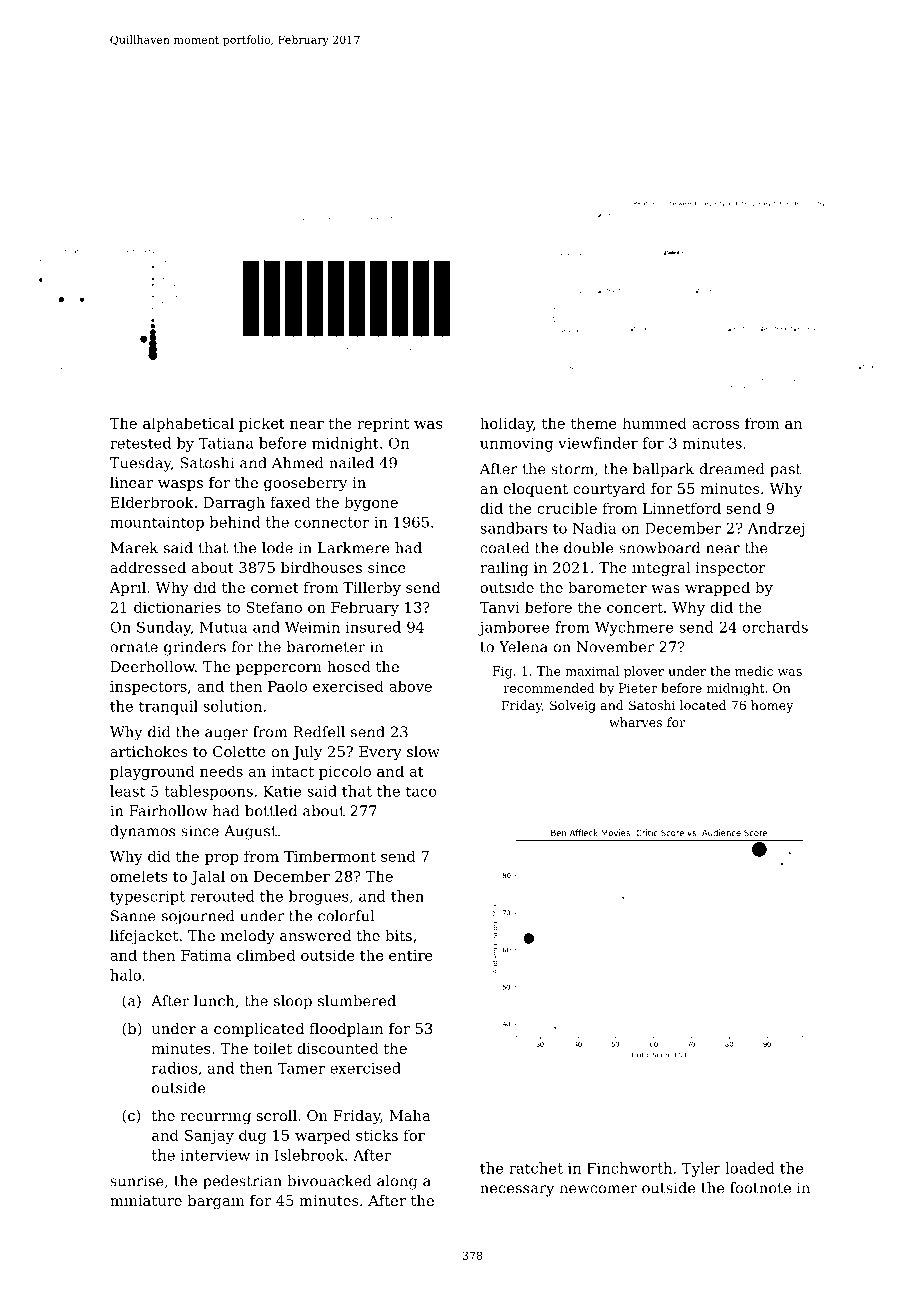 This screenshot has width=924, height=1308. I want to click on footnote, so click(760, 1188).
